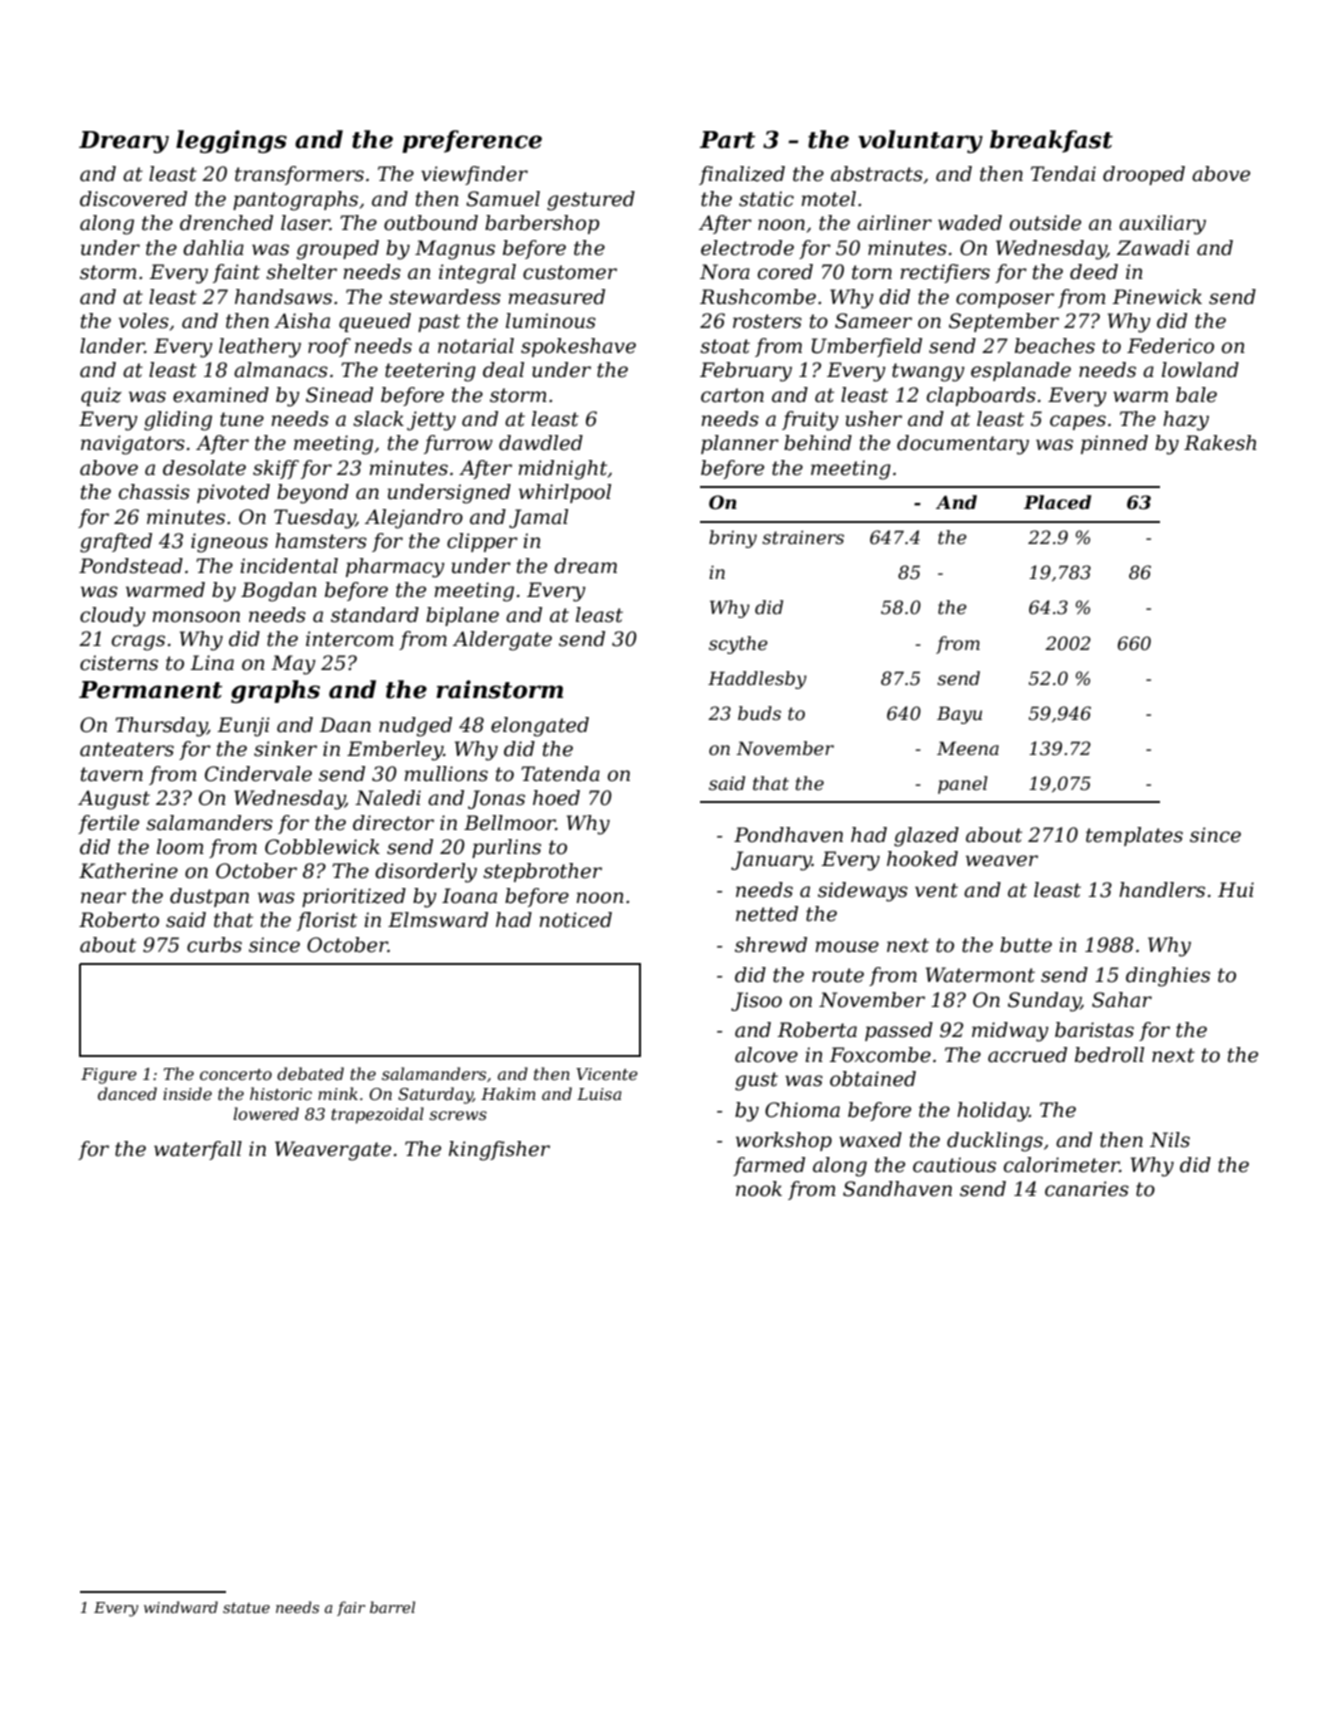 The width and height of the screenshot is (1341, 1735). What do you see at coordinates (236, 1074) in the screenshot?
I see `concerto` at bounding box center [236, 1074].
